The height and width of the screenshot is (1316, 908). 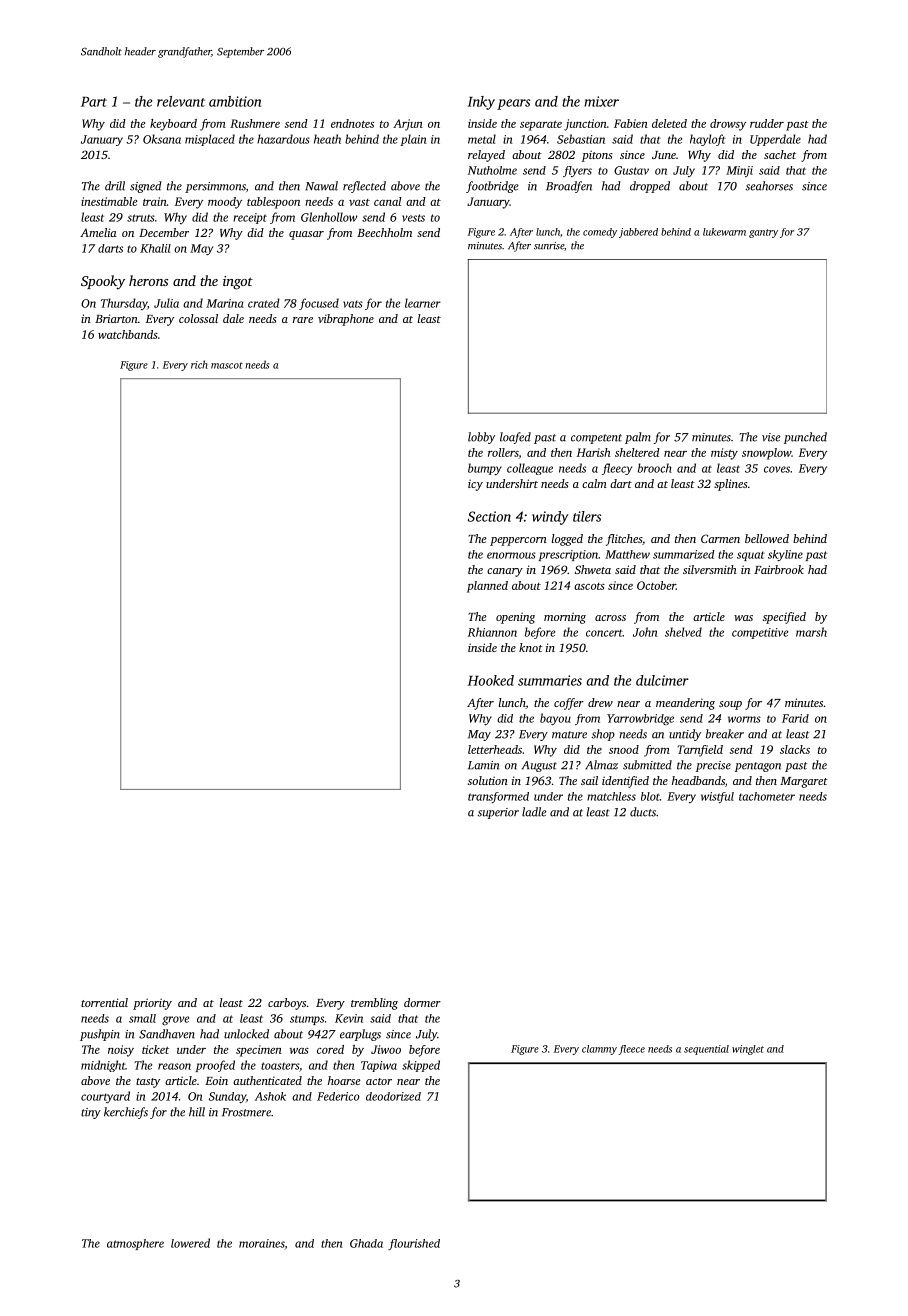 What do you see at coordinates (408, 125) in the screenshot?
I see `Arjun` at bounding box center [408, 125].
